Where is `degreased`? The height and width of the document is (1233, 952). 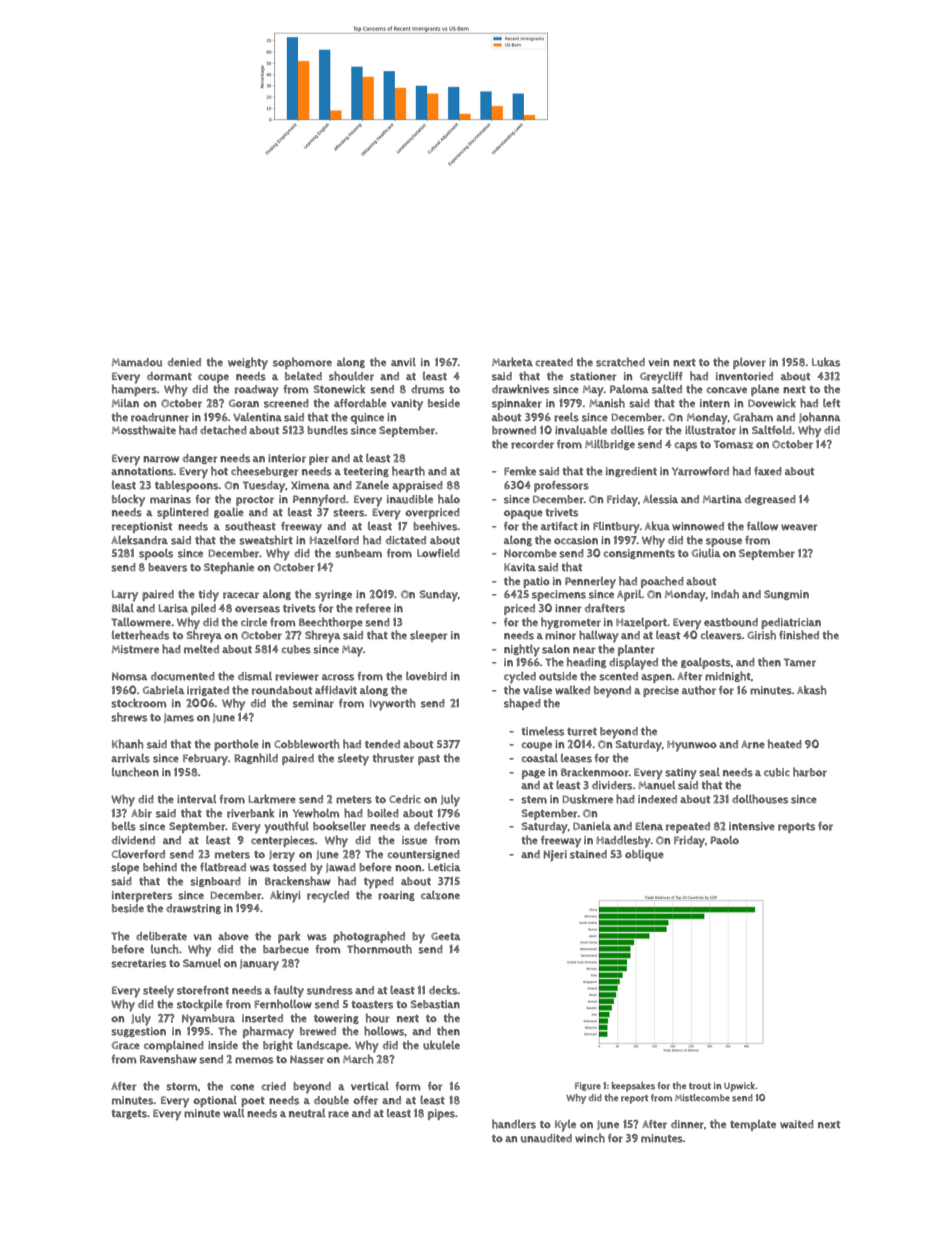
degreased is located at coordinates (770, 500).
